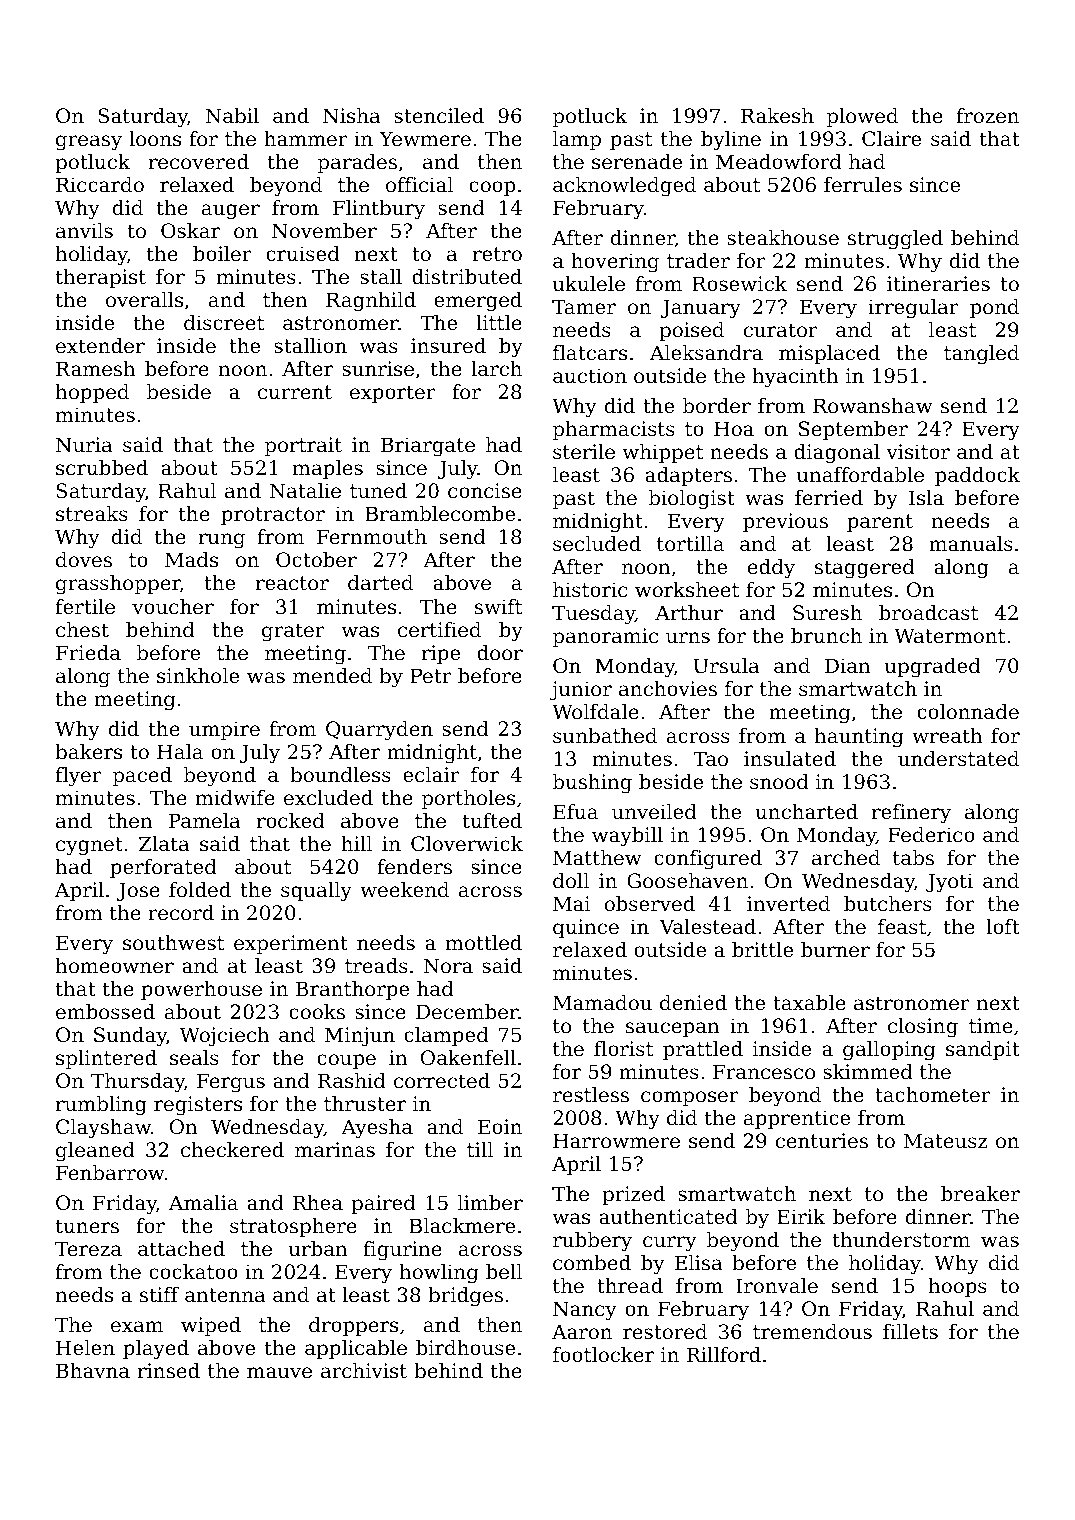  What do you see at coordinates (994, 308) in the screenshot?
I see `pond` at bounding box center [994, 308].
